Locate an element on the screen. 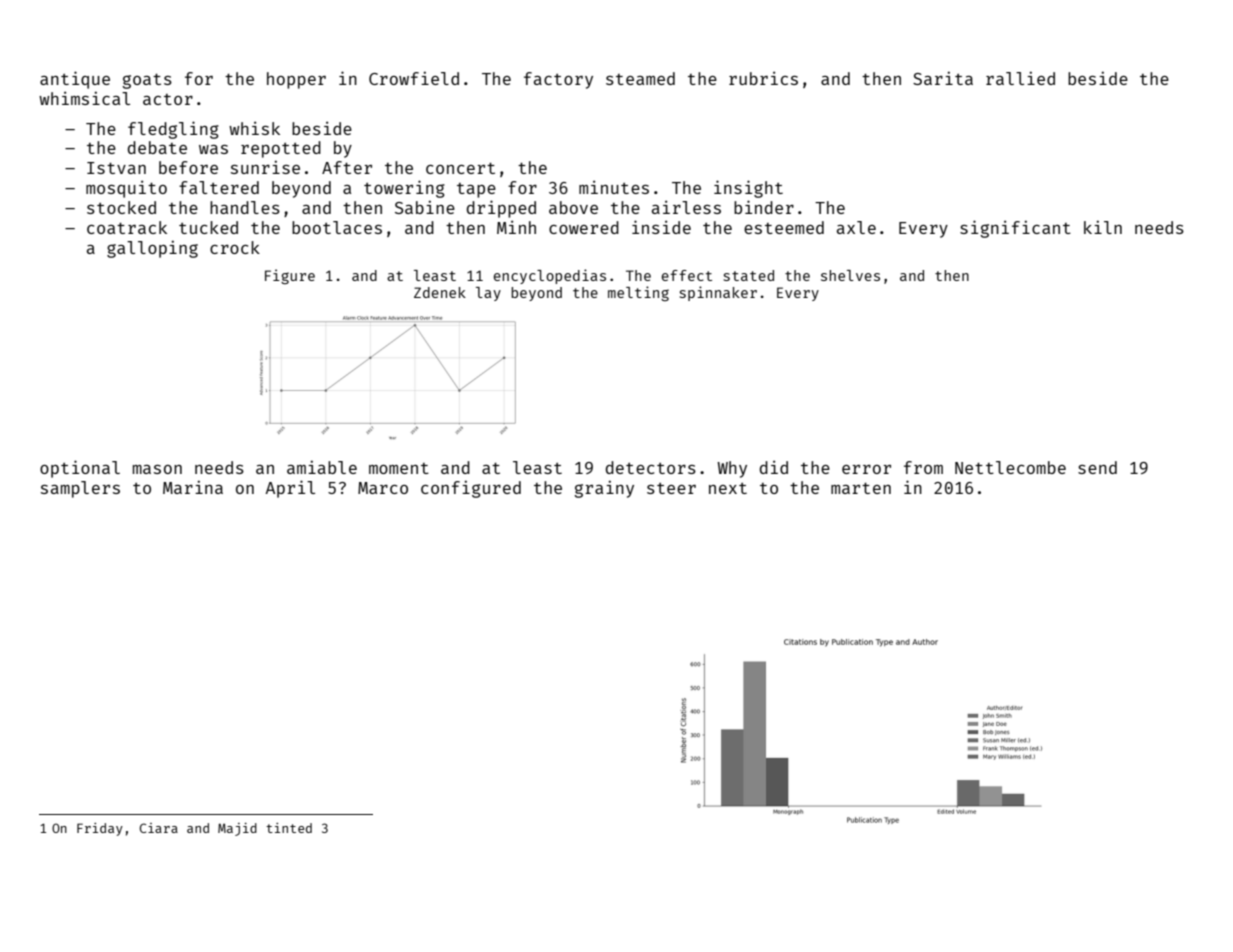  kiln is located at coordinates (1103, 227).
